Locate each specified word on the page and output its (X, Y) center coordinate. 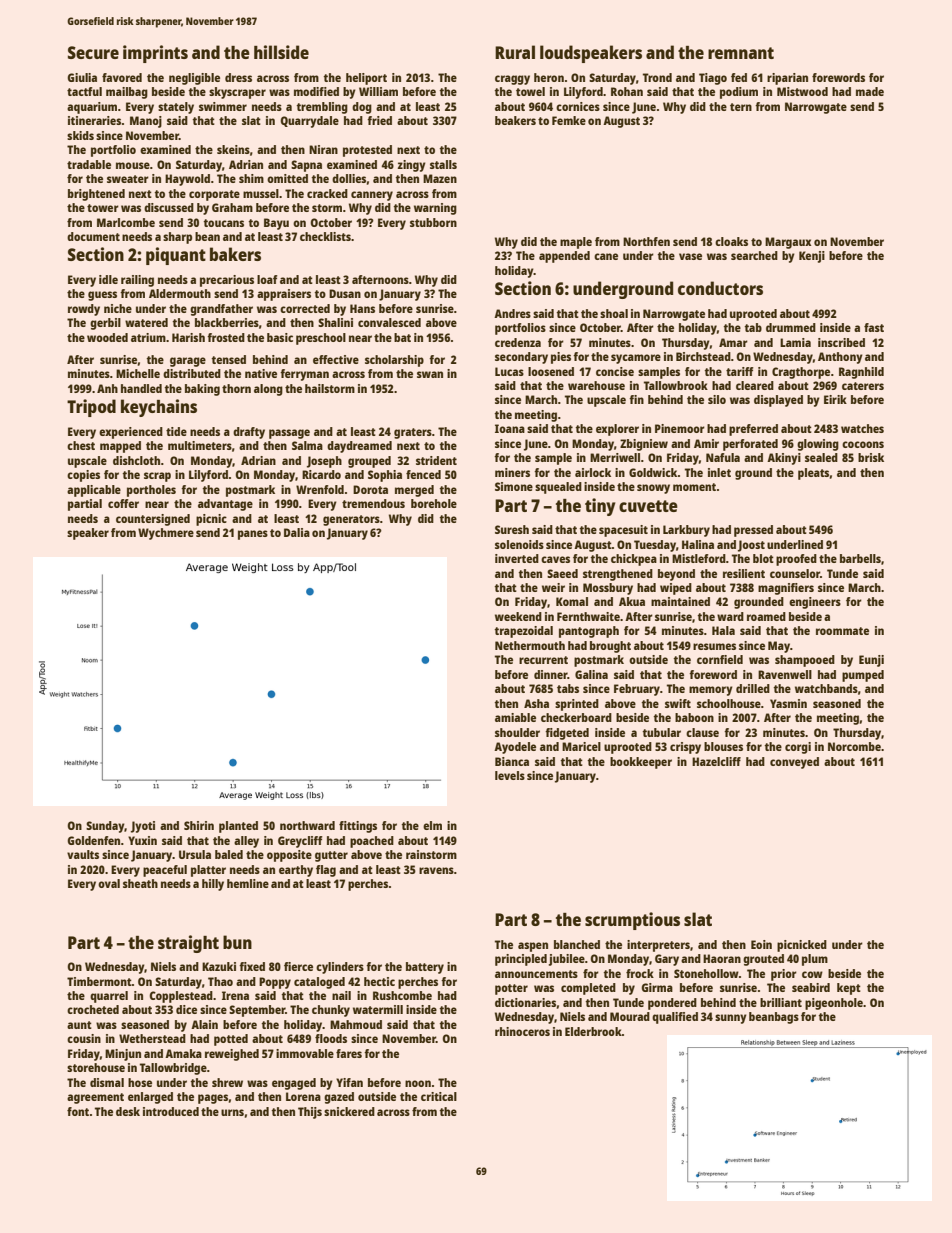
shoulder (517, 732)
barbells (860, 558)
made (870, 91)
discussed (169, 207)
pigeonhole (834, 1004)
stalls (443, 164)
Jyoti (143, 827)
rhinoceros (522, 1031)
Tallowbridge (173, 1069)
